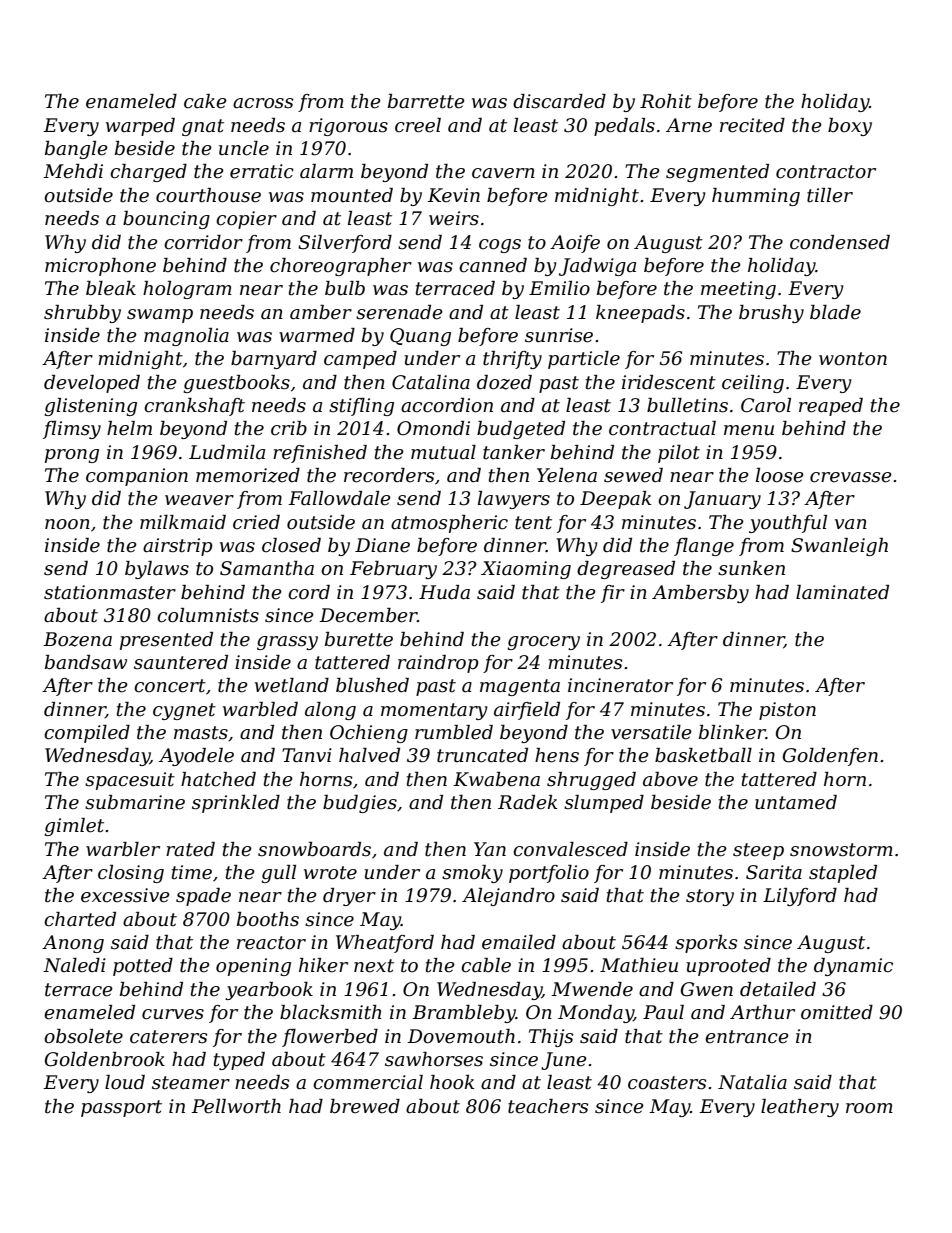  I want to click on snowboards, so click(314, 849).
